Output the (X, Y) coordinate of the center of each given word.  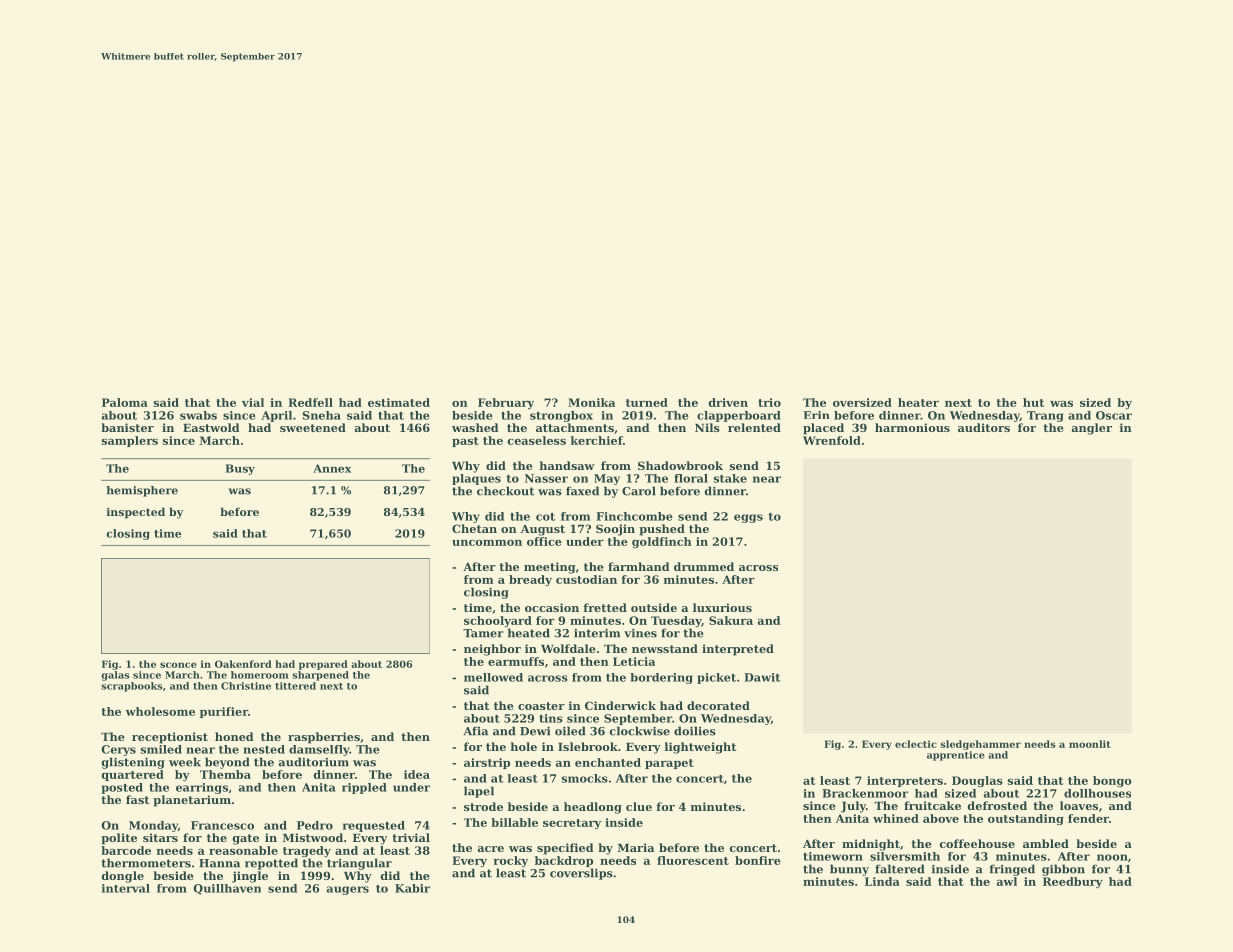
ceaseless (537, 440)
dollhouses (1097, 793)
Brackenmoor (865, 793)
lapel (479, 792)
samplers (130, 441)
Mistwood (313, 837)
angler (1092, 429)
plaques (476, 479)
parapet (669, 764)
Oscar (1114, 415)
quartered (133, 775)
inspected (136, 513)
